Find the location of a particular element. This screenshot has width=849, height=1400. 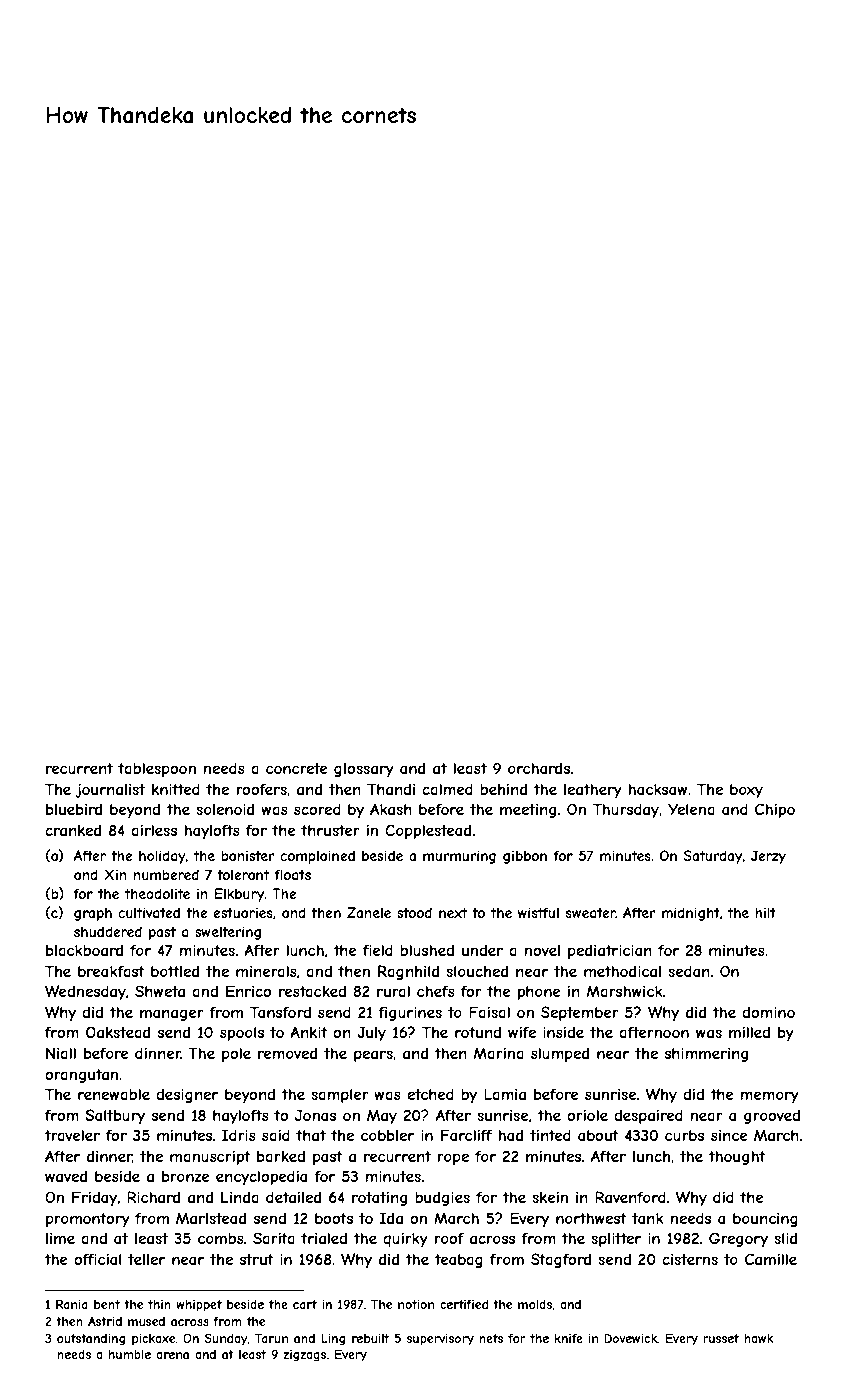

Elkbury is located at coordinates (239, 895).
